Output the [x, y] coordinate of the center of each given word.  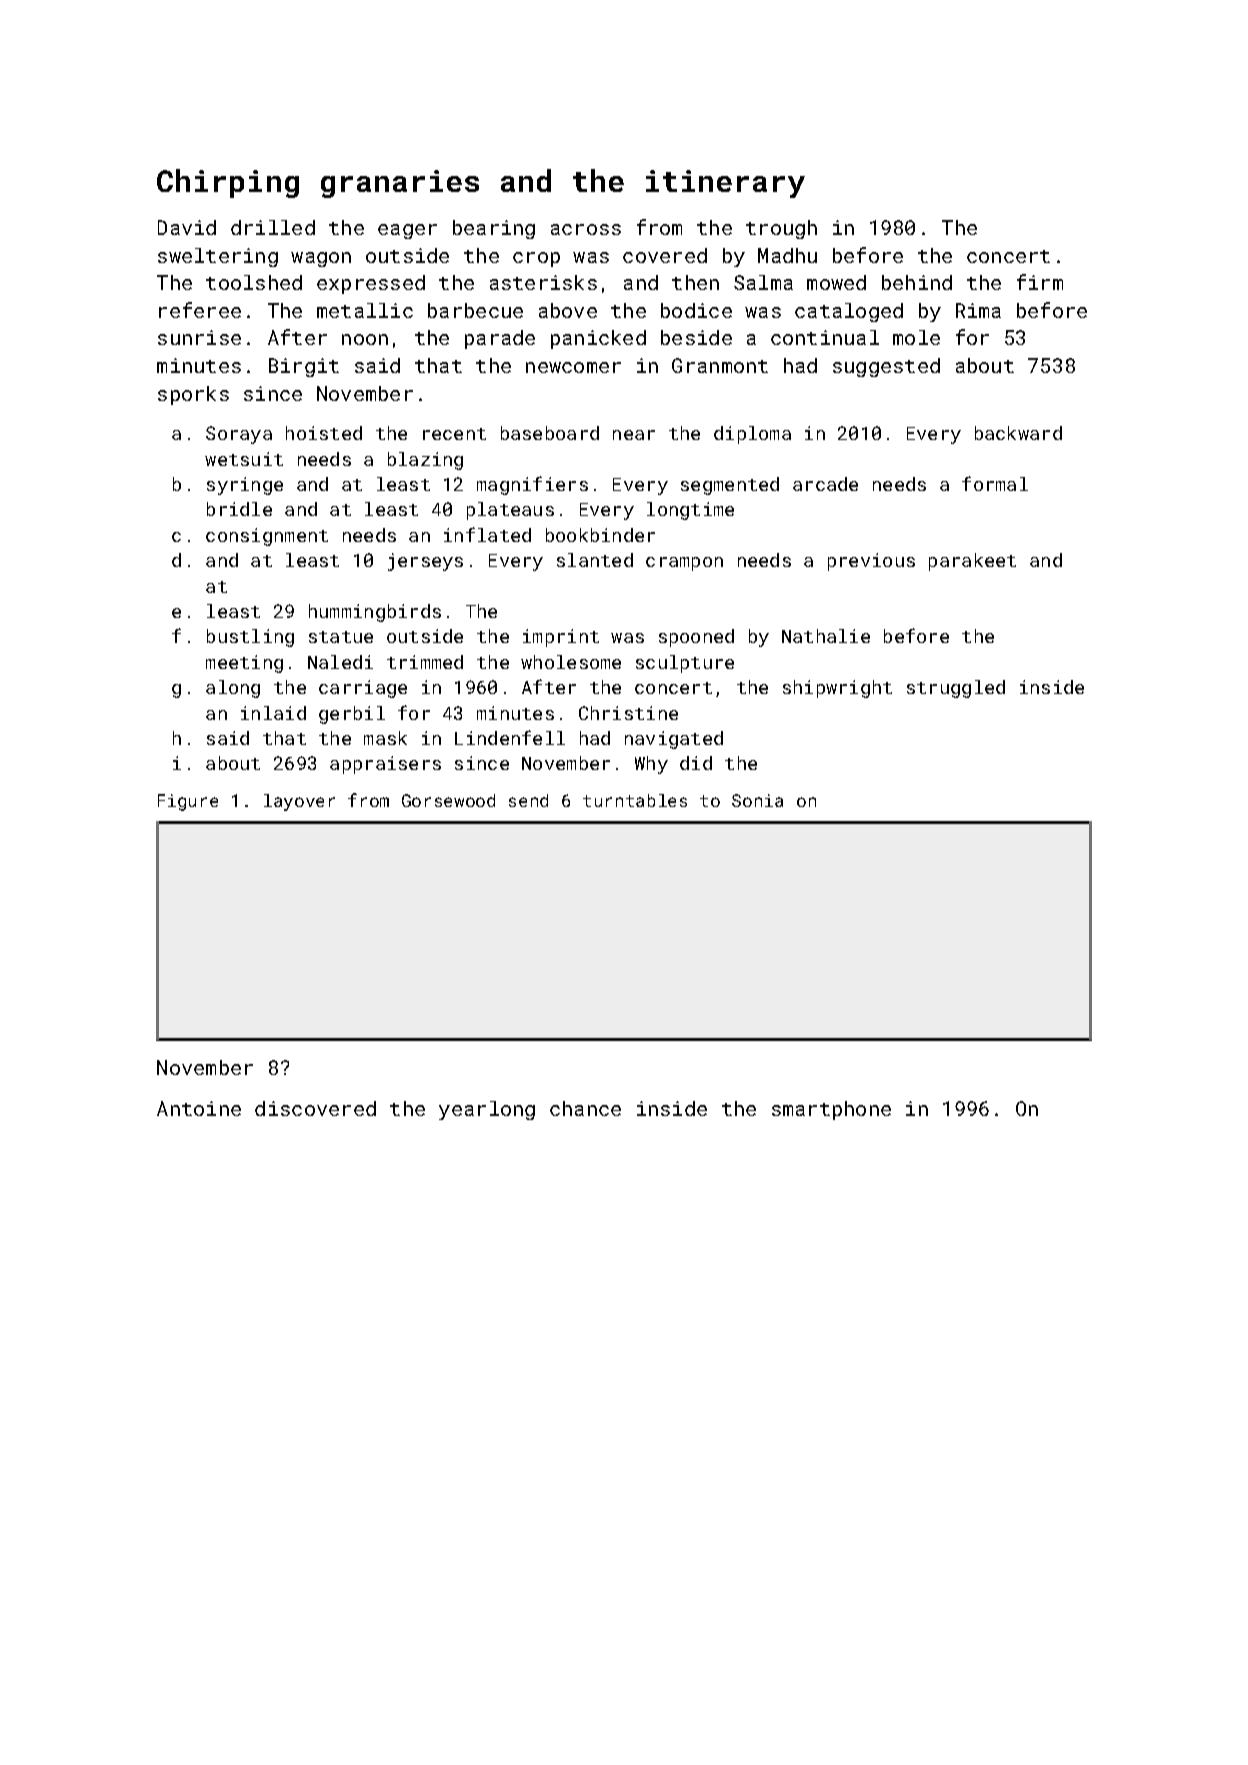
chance [585, 1108]
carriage [363, 689]
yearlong [487, 1110]
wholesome [571, 662]
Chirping [228, 183]
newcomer [573, 367]
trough [781, 229]
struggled [956, 689]
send [528, 800]
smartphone [831, 1110]
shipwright [837, 689]
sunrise [199, 337]
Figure [188, 802]
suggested [886, 367]
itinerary [725, 184]
